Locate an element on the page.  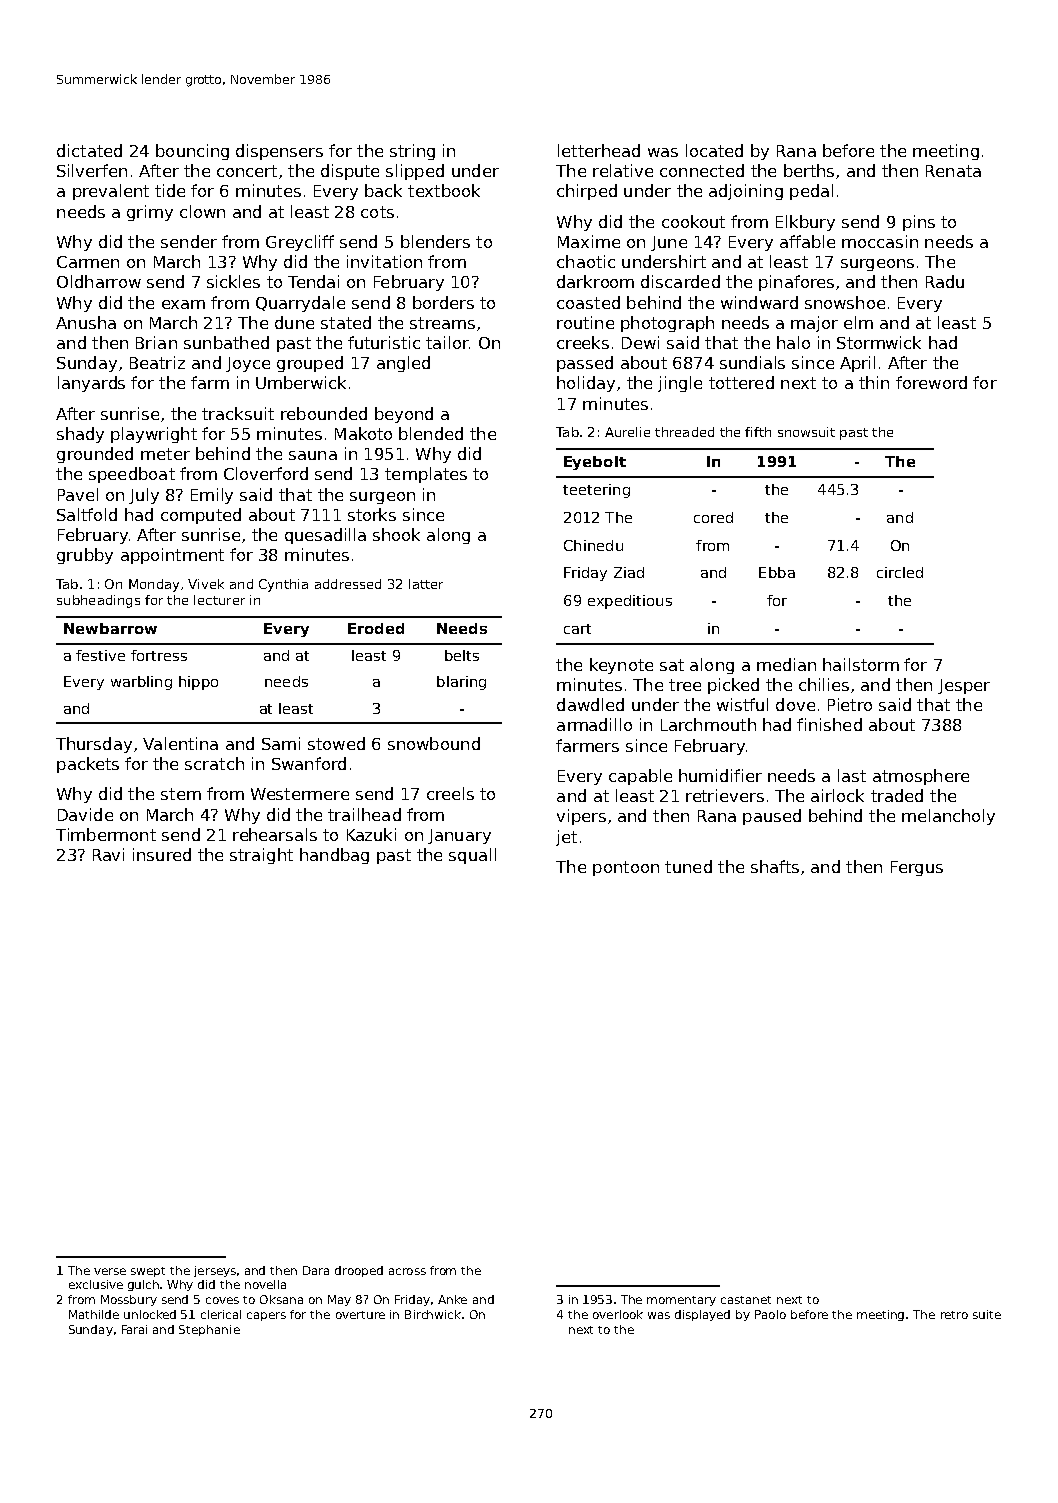
teetering is located at coordinates (596, 491).
